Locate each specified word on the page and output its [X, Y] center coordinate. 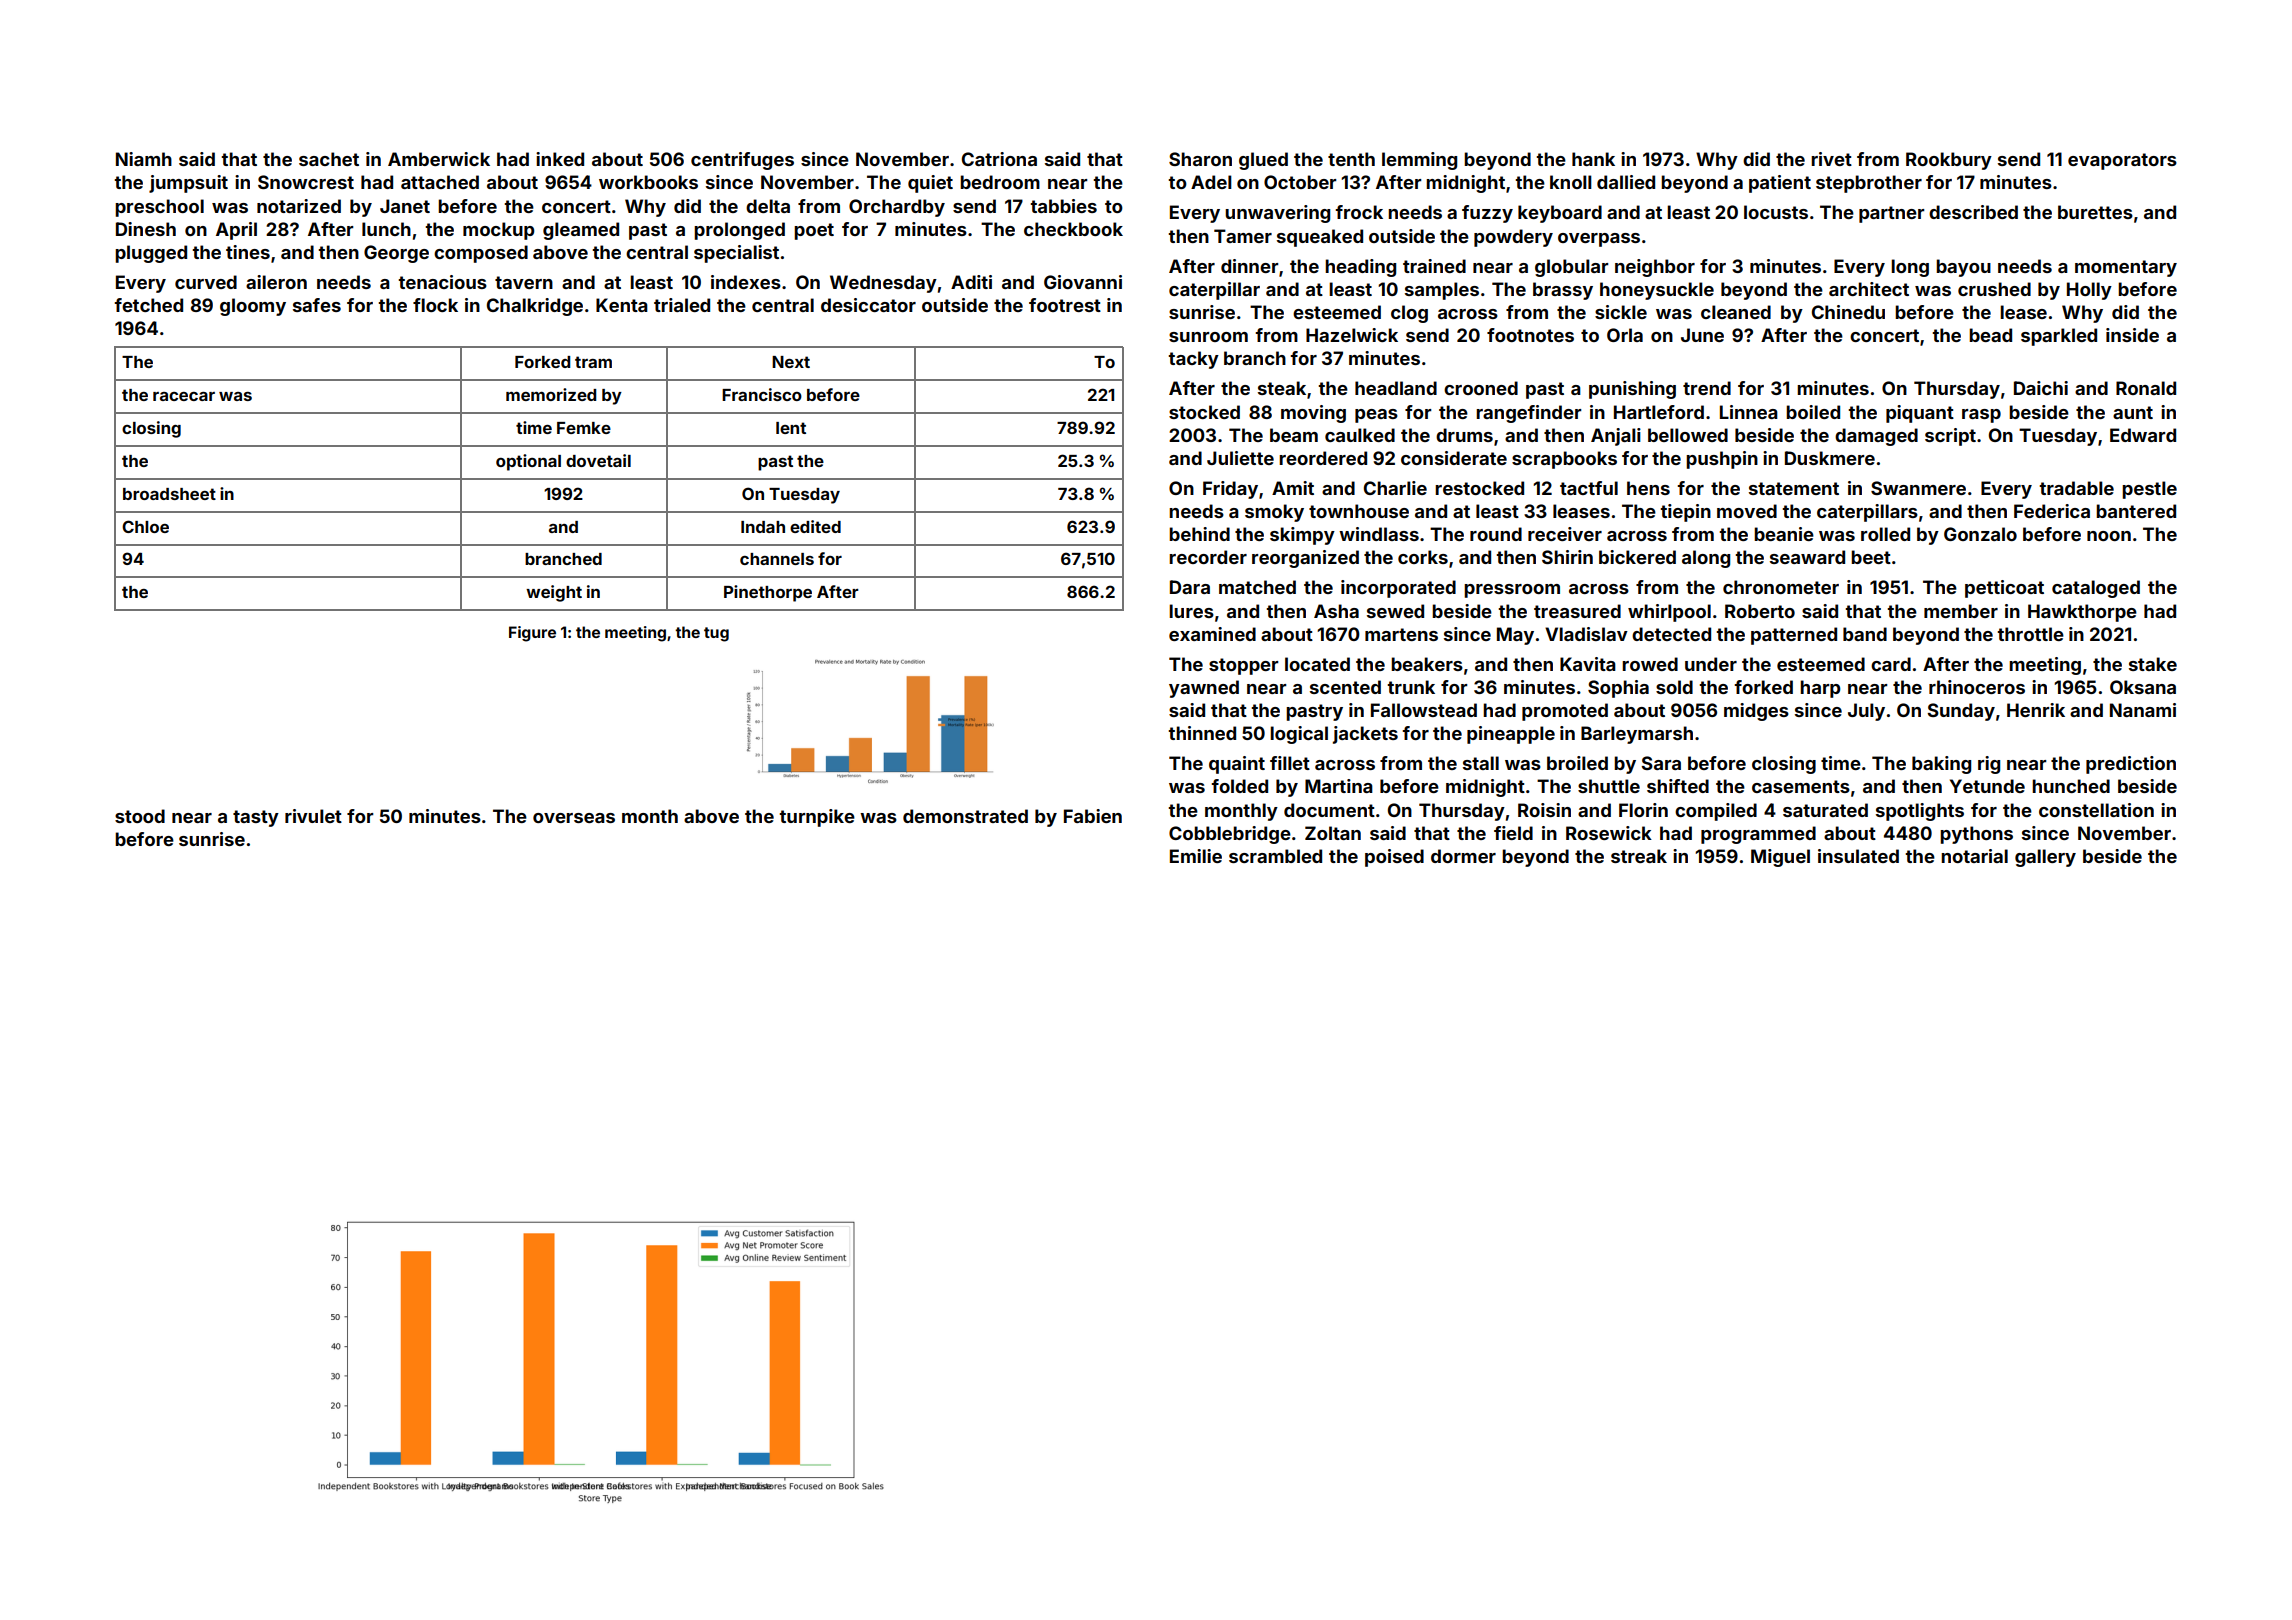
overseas [574, 818]
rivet [1831, 159]
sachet [329, 159]
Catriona [999, 159]
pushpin [1722, 460]
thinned [1202, 733]
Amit [1293, 488]
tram [593, 362]
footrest [1065, 305]
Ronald [2146, 388]
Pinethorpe [768, 593]
